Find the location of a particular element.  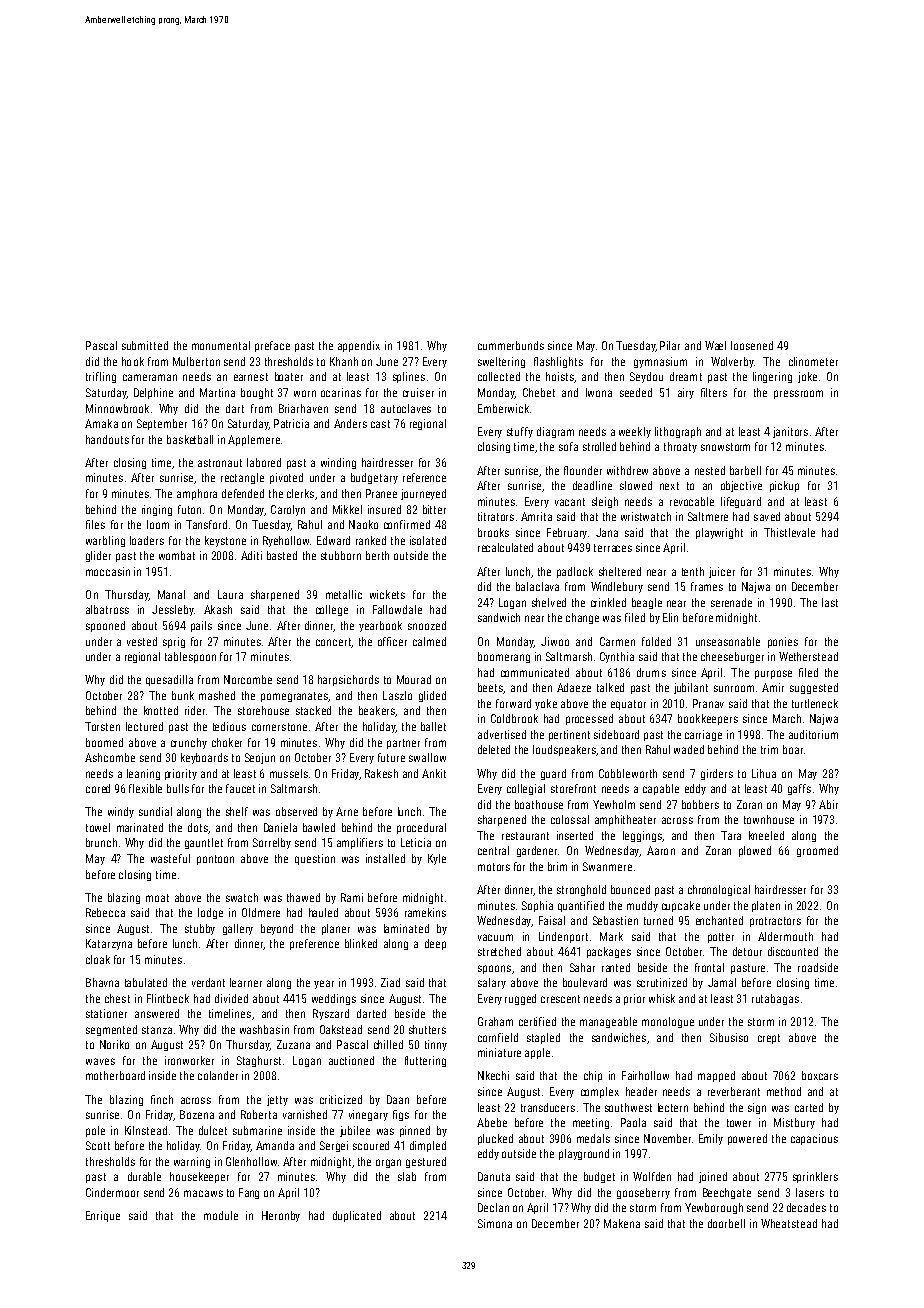

shelf is located at coordinates (237, 811).
